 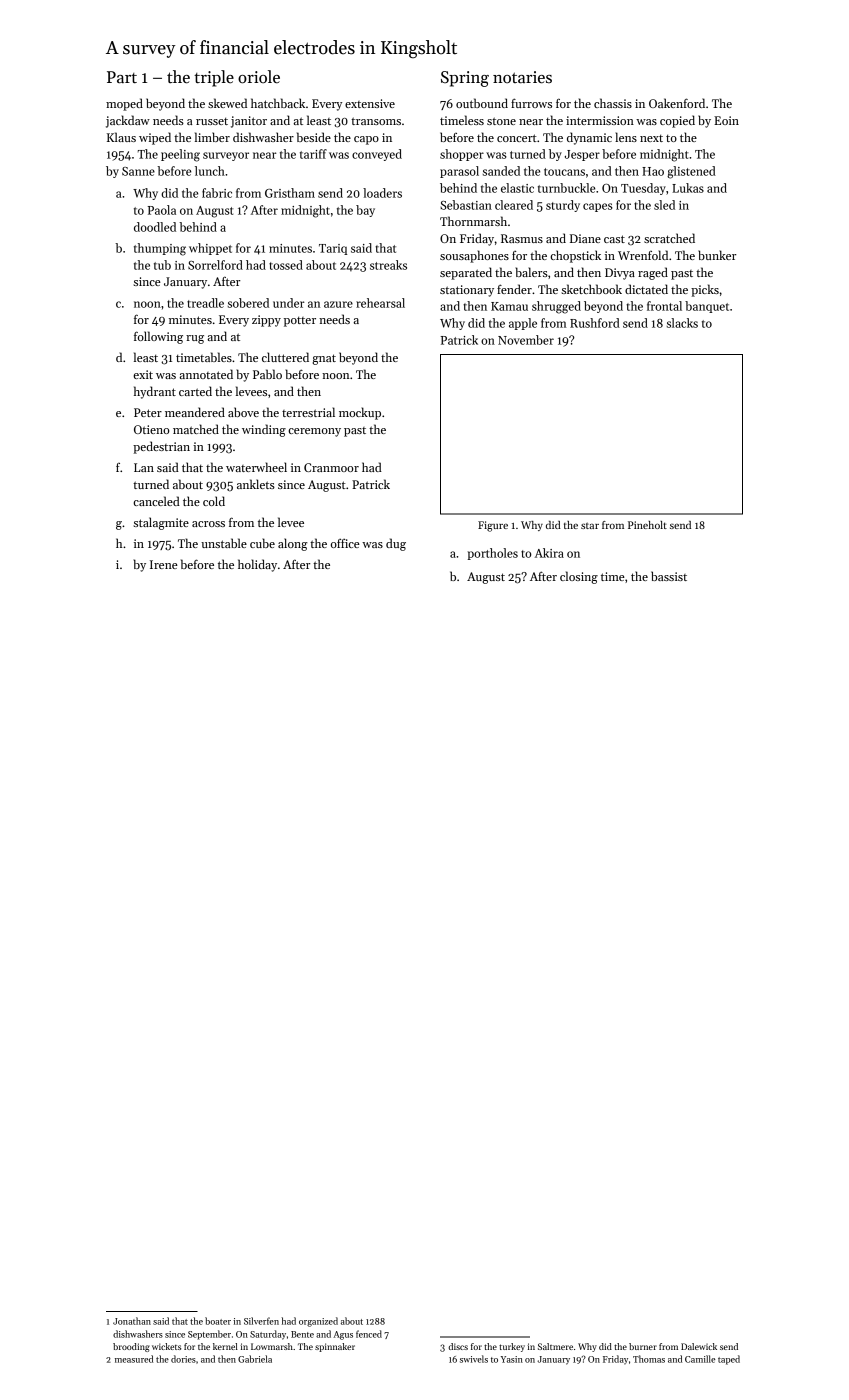 I want to click on discs, so click(x=458, y=1346).
